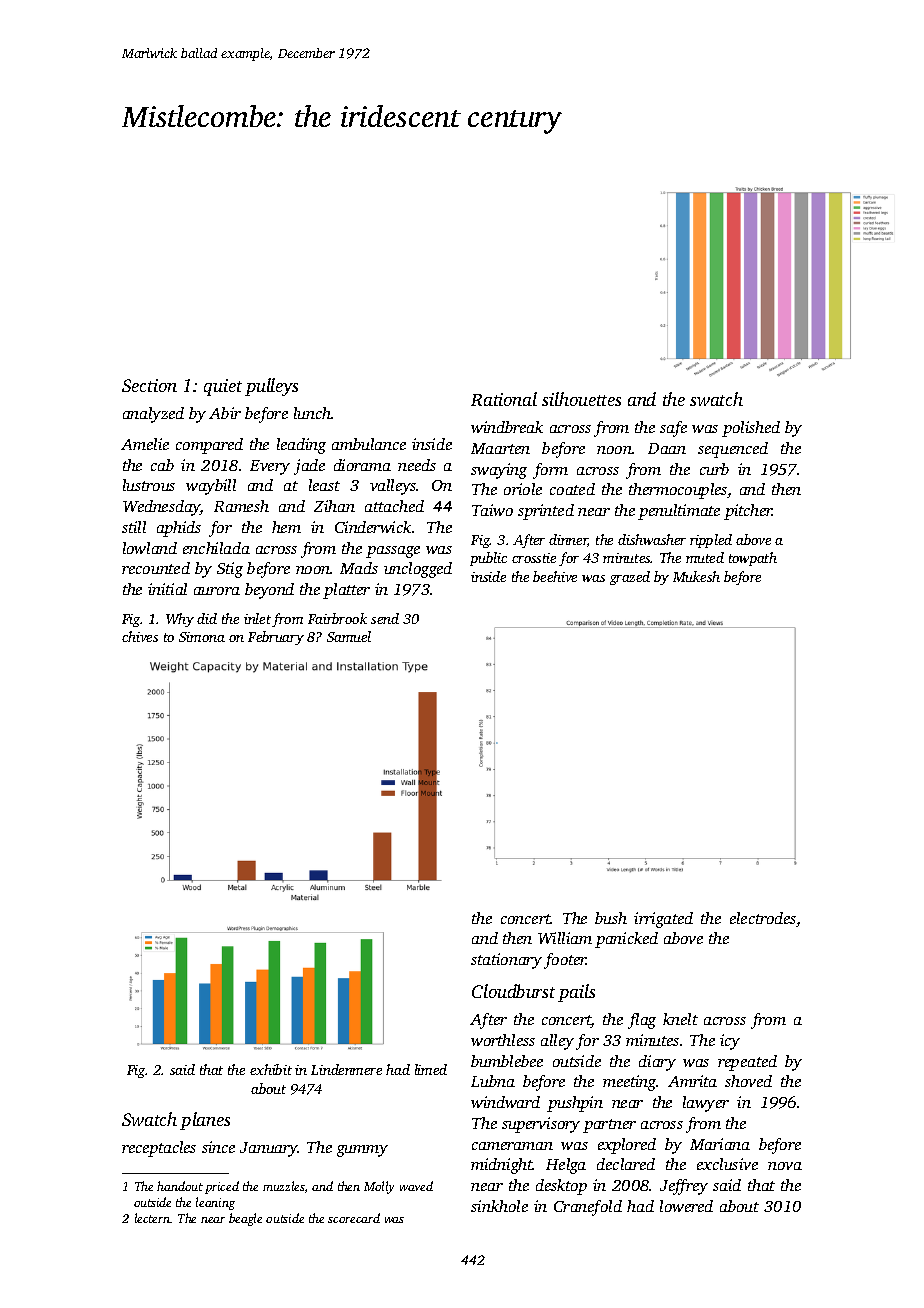 This page has width=924, height=1308. What do you see at coordinates (499, 1206) in the page?
I see `sinkhole` at bounding box center [499, 1206].
